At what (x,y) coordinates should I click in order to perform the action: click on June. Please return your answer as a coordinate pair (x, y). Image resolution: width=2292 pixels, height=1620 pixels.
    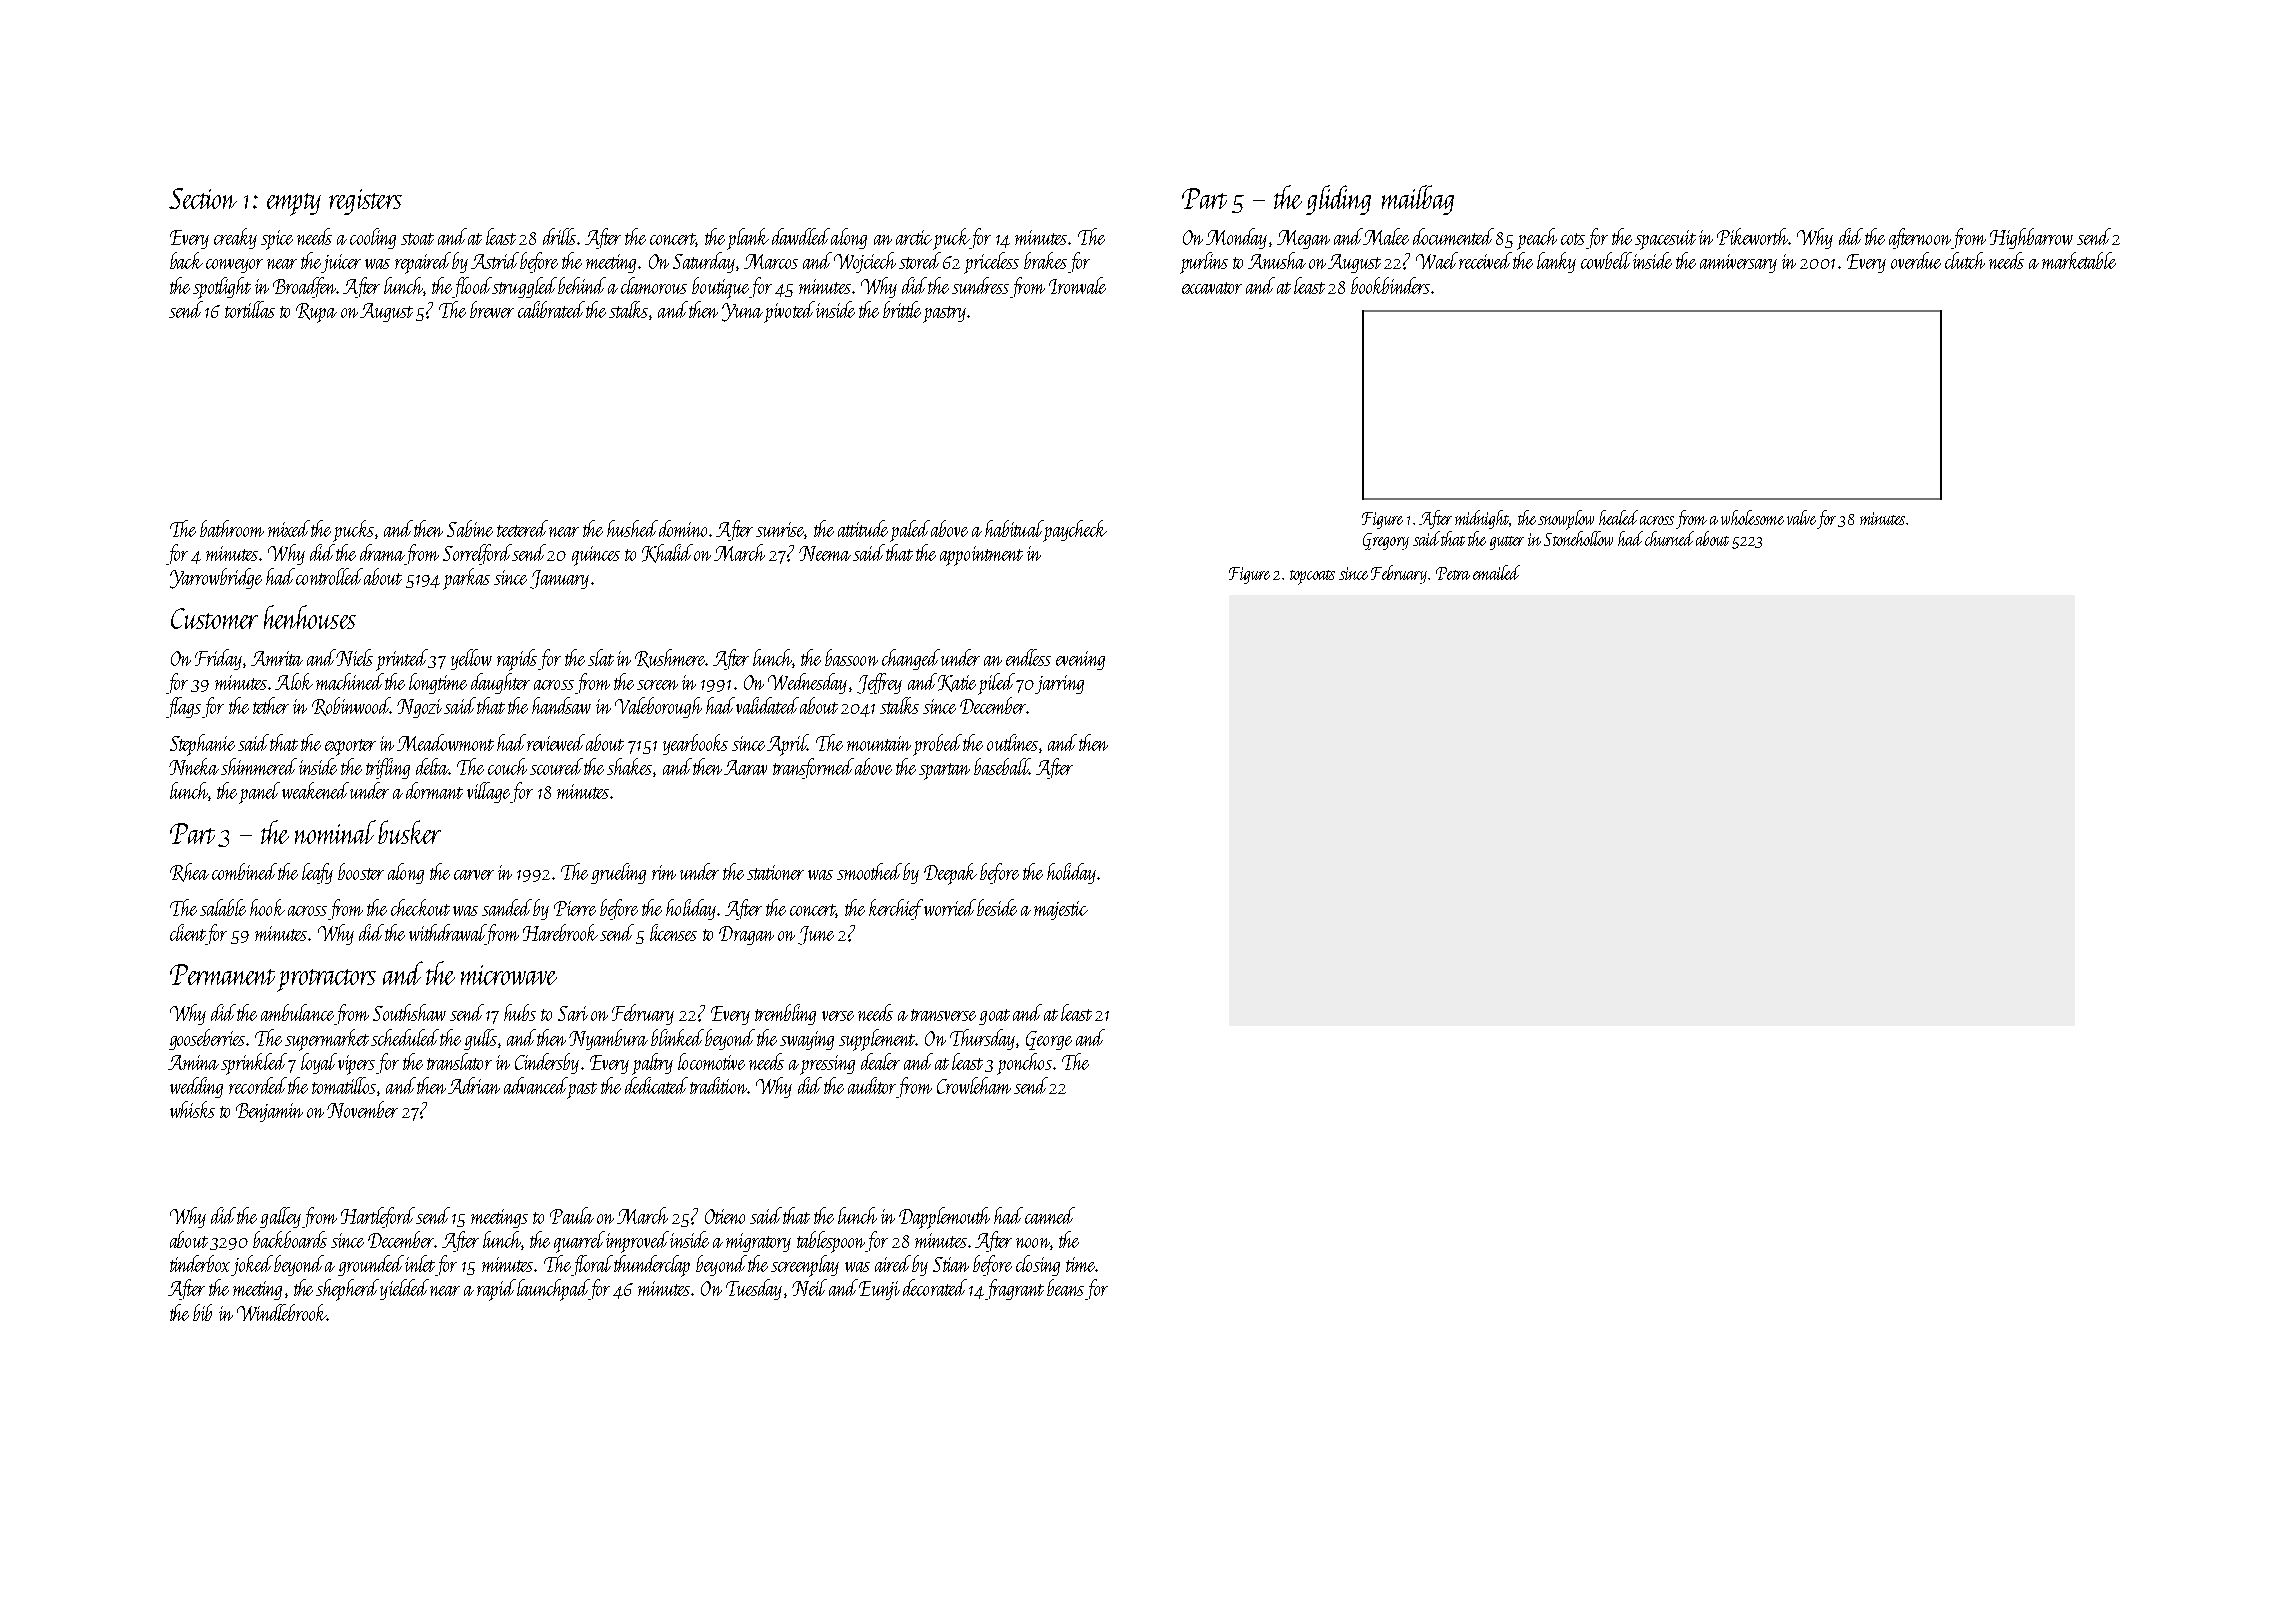
    Looking at the image, I should click on (816, 935).
